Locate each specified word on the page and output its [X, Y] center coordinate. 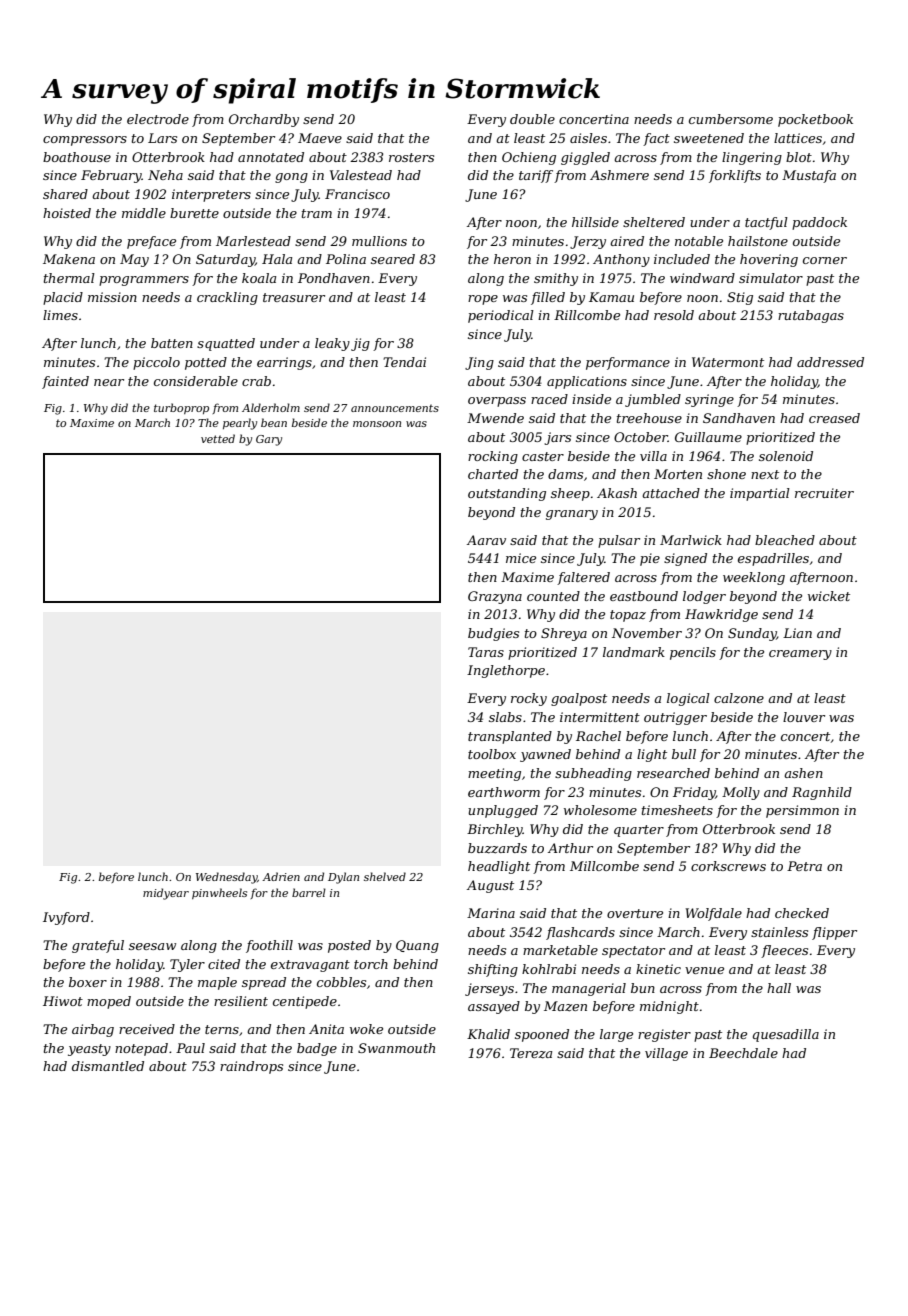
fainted [65, 382]
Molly [741, 793]
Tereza [531, 1053]
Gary [269, 440]
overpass [497, 402]
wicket [829, 596]
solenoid [786, 456]
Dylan [343, 878]
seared [393, 259]
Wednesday [226, 878]
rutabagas [811, 316]
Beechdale [743, 1053]
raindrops [251, 1067]
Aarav [486, 540]
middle [144, 213]
